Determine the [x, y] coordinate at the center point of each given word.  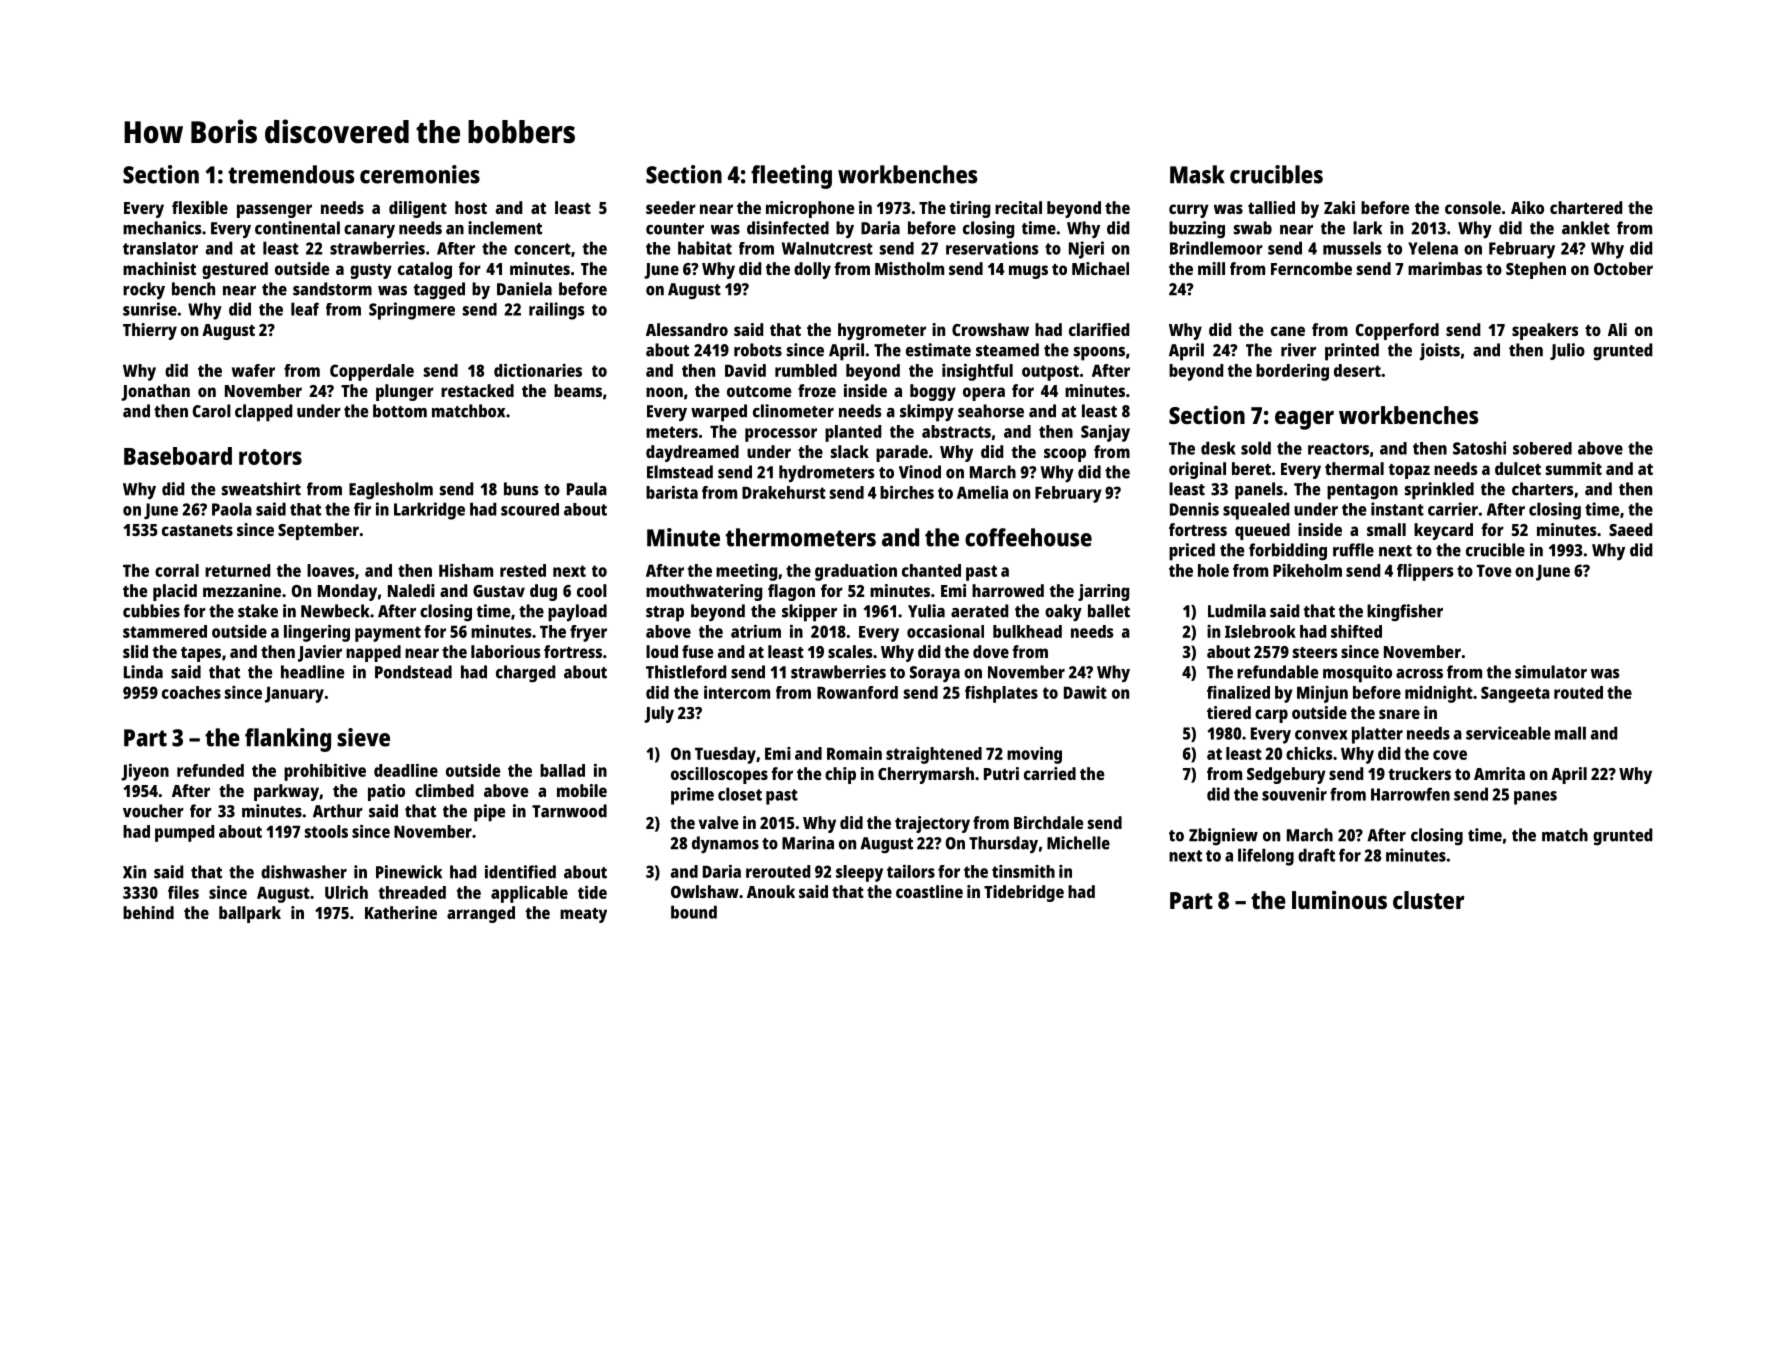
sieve [363, 737]
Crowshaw [990, 329]
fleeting [791, 177]
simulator [1551, 672]
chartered [1586, 207]
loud [662, 651]
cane [1288, 331]
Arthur [338, 811]
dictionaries [538, 370]
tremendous [291, 174]
